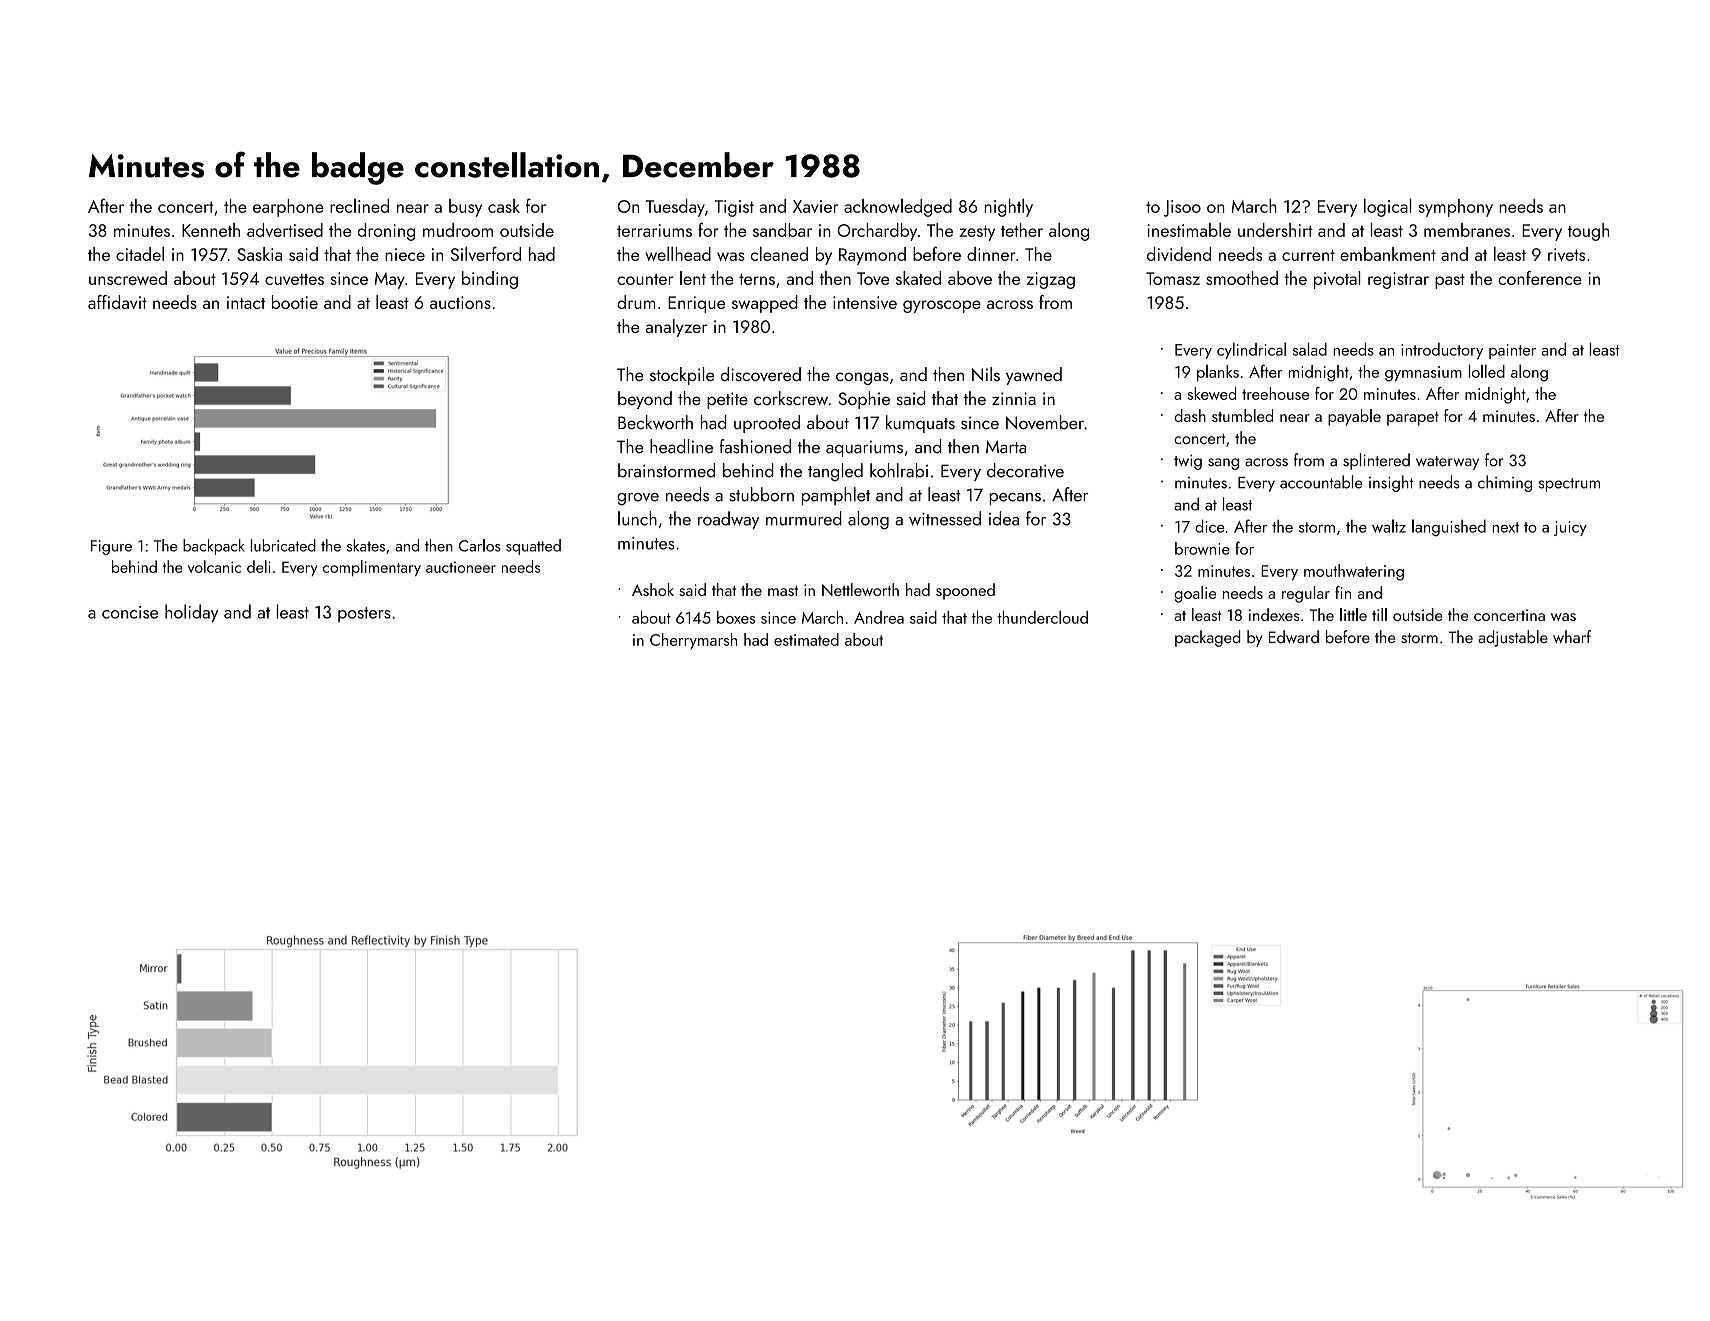 This screenshot has height=1321, width=1710. I want to click on Xavier, so click(815, 206).
